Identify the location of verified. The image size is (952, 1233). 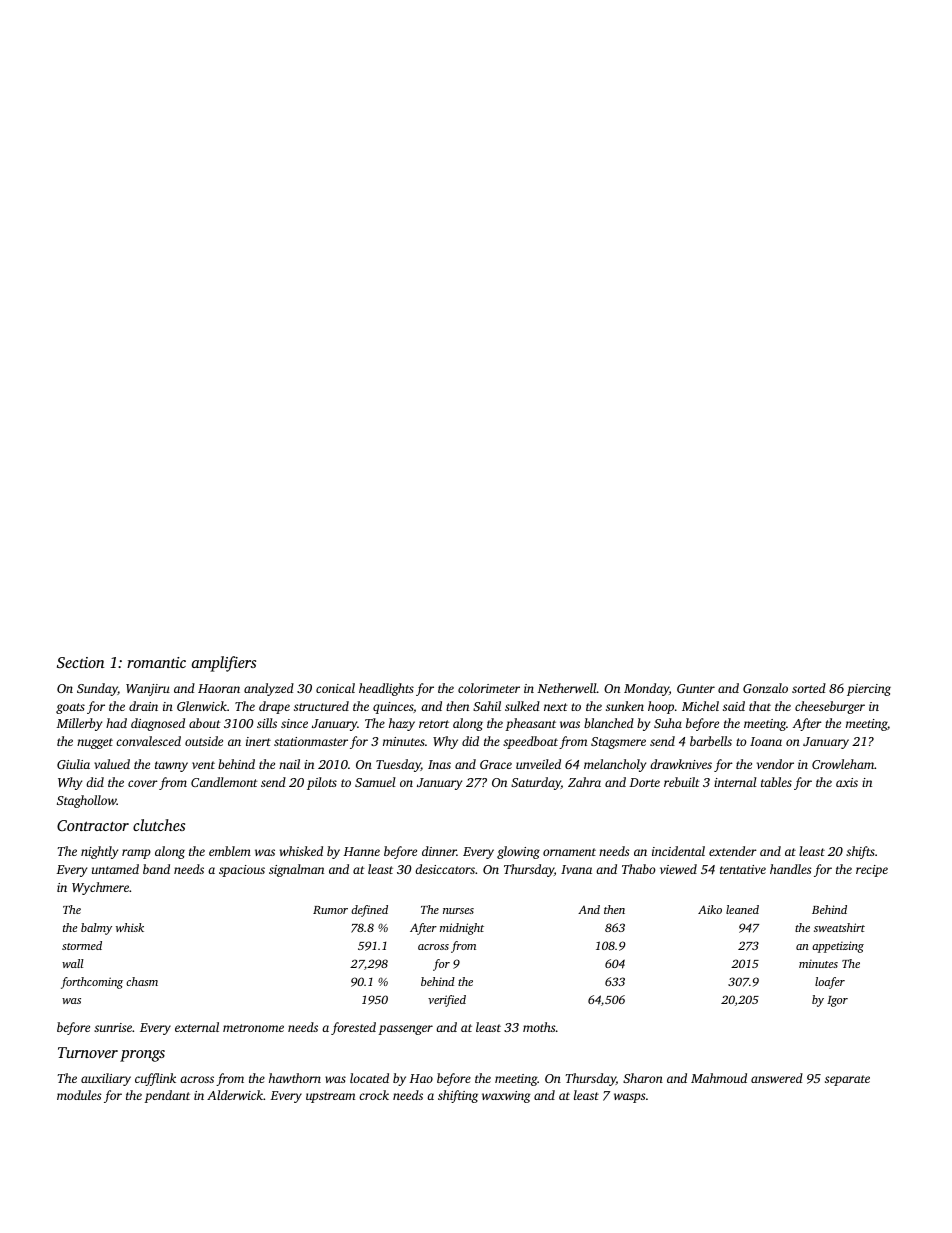
(447, 1001).
